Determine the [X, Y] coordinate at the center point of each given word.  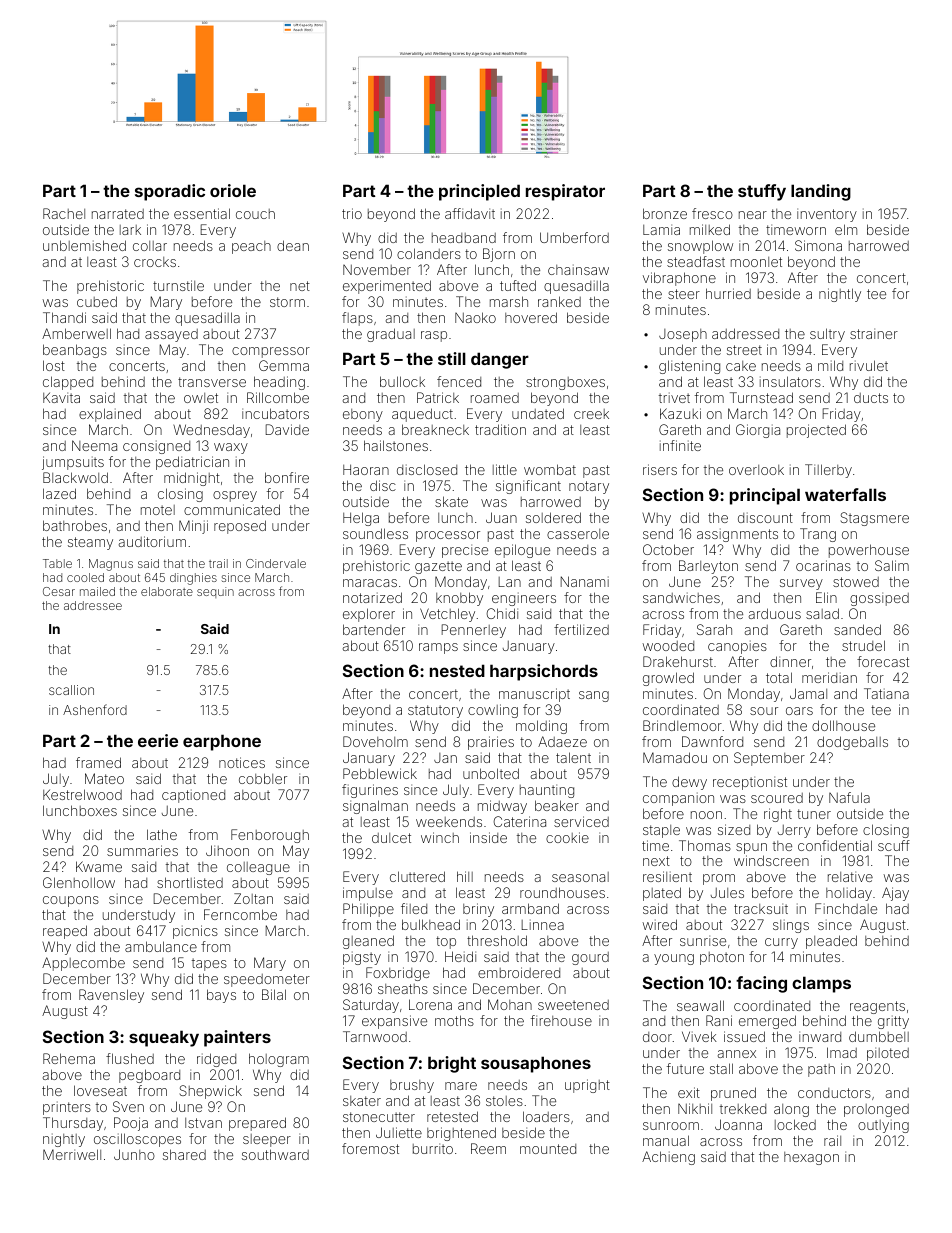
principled [479, 192]
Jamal [808, 693]
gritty [893, 1022]
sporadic [170, 192]
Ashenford [95, 709]
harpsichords [544, 672]
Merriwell [72, 1154]
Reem [488, 1148]
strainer [874, 333]
